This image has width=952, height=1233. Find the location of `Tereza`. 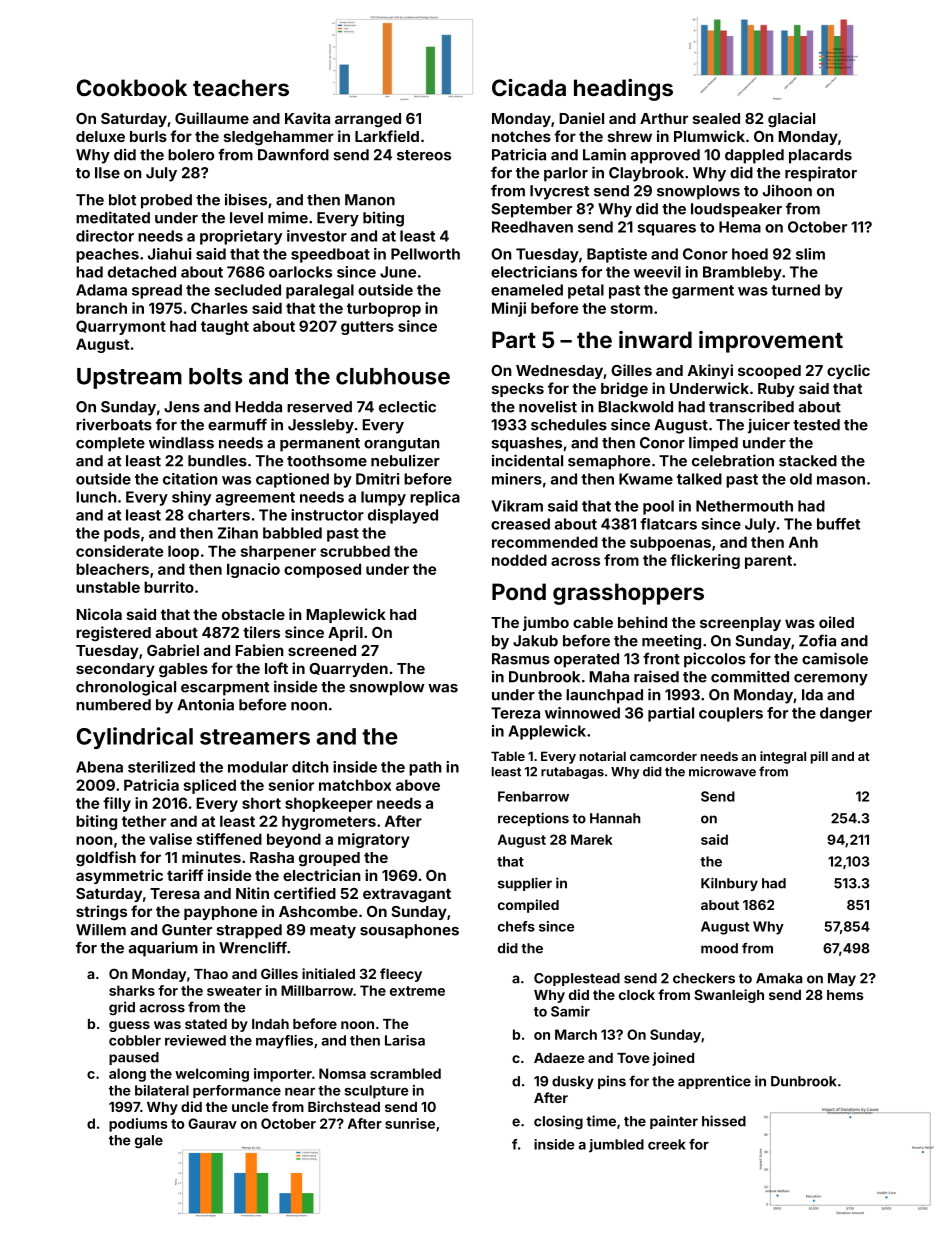

Tereza is located at coordinates (515, 713).
